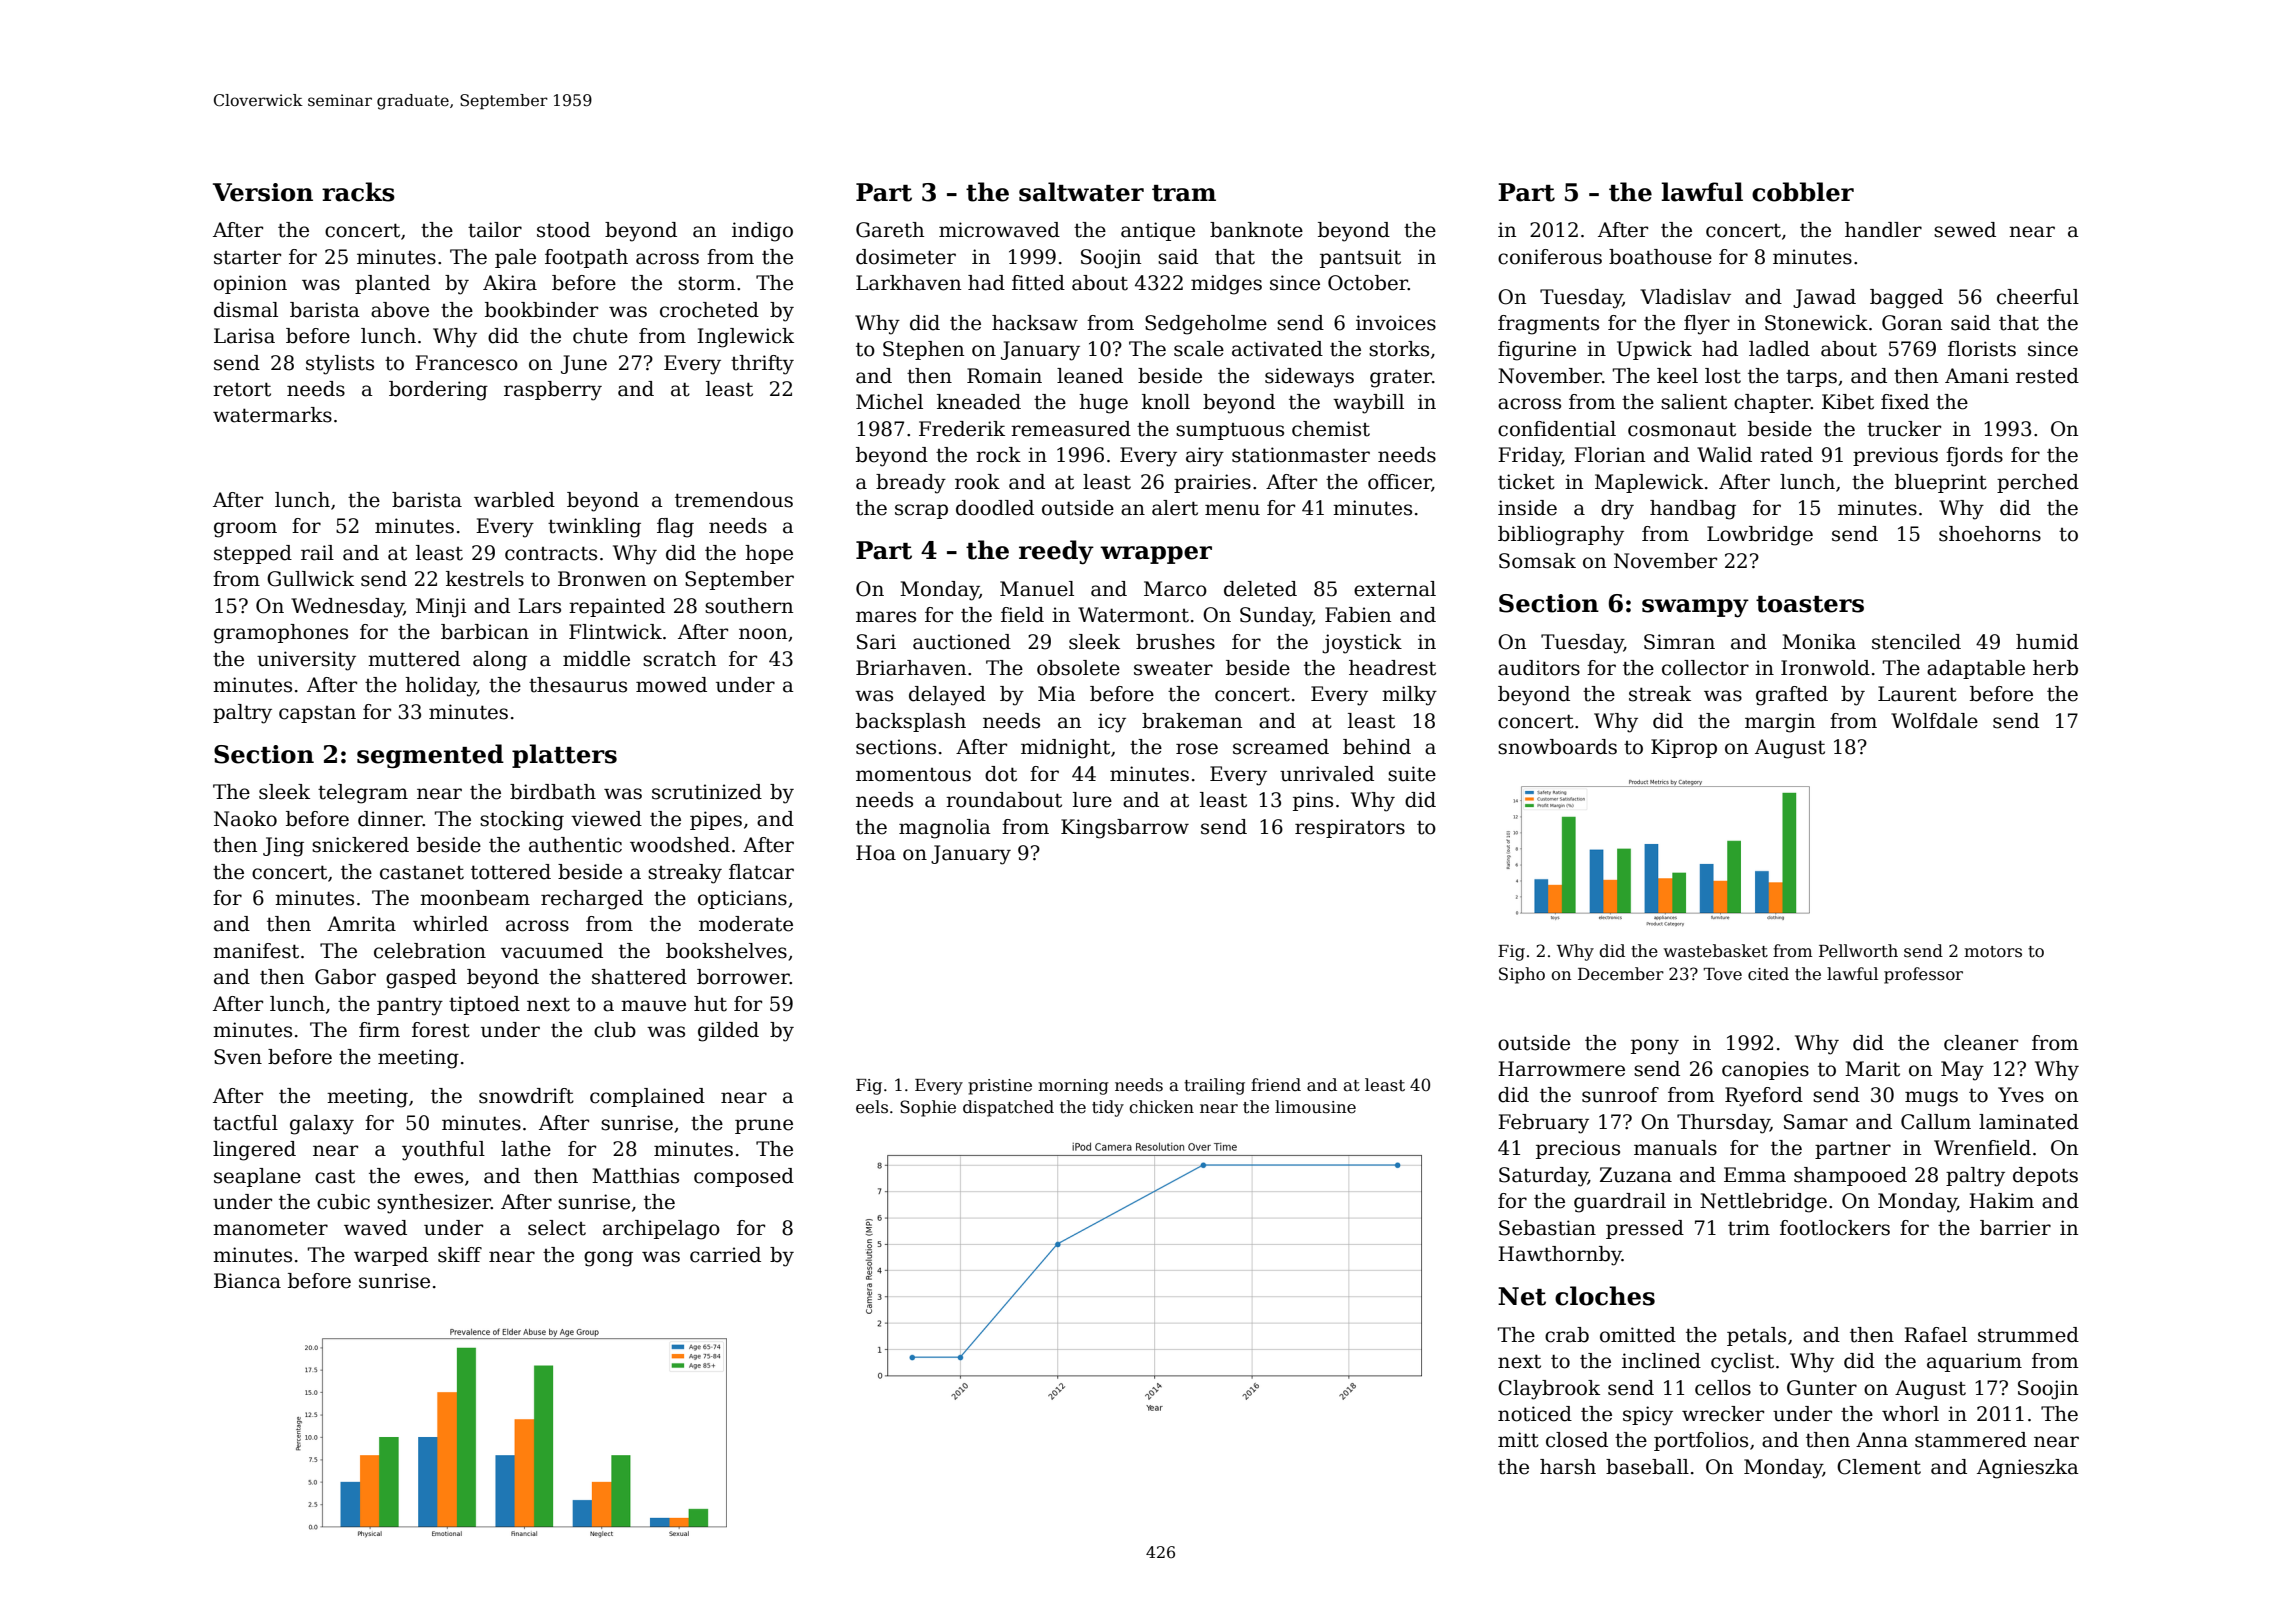 Image resolution: width=2292 pixels, height=1620 pixels. Describe the element at coordinates (1184, 193) in the image. I see `tram` at that location.
